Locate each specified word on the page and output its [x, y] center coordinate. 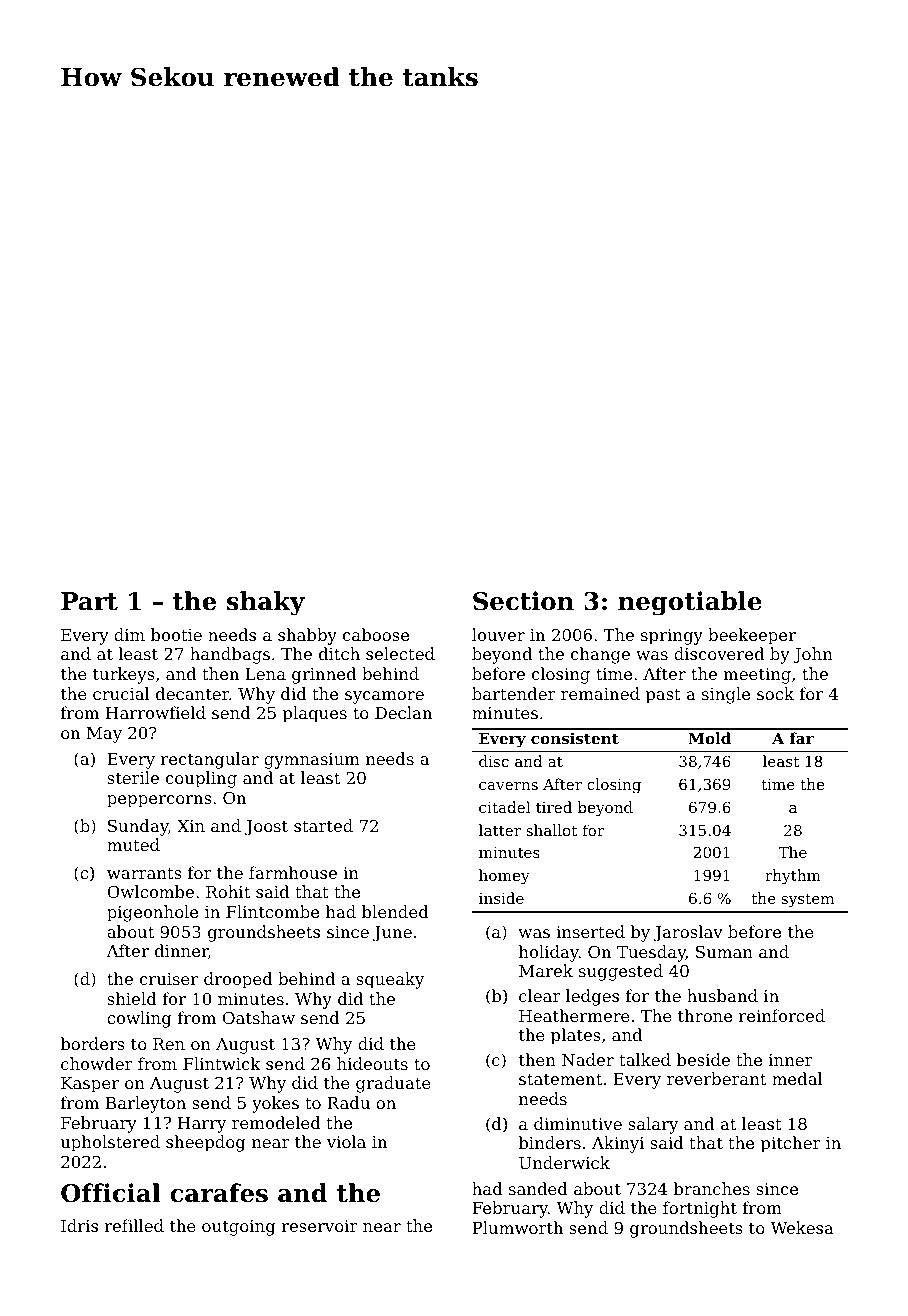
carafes [219, 1193]
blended [395, 911]
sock [775, 693]
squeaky [390, 980]
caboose [376, 634]
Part [89, 601]
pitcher [791, 1144]
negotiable [690, 603]
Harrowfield [156, 712]
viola [346, 1141]
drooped [238, 980]
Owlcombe [150, 891]
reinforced [782, 1015]
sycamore [384, 697]
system [808, 900]
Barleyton [146, 1104]
